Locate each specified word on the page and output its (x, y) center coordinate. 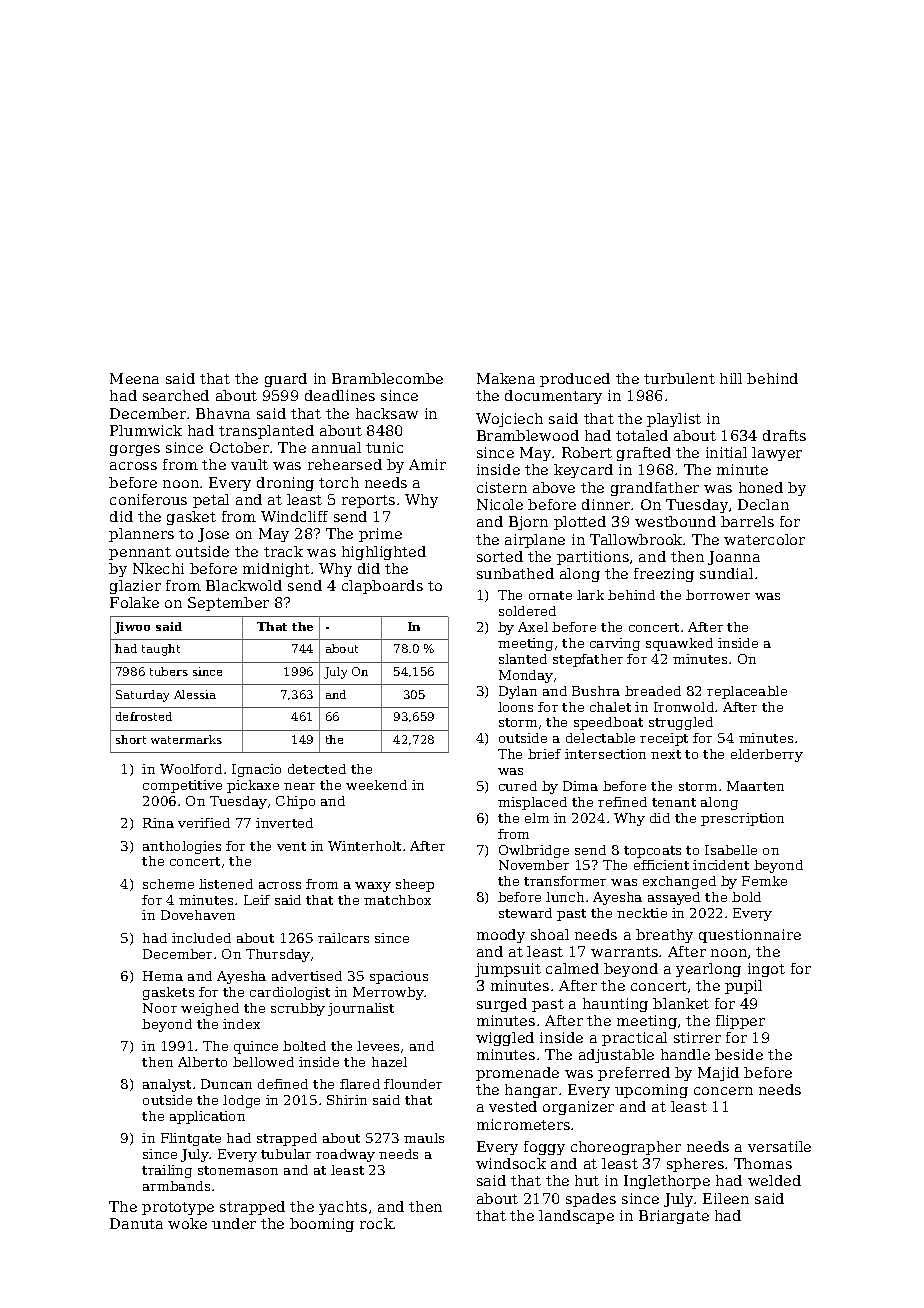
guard (286, 380)
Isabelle (731, 850)
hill (731, 378)
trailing (167, 1171)
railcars (343, 938)
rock (377, 1223)
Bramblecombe (387, 378)
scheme (168, 884)
